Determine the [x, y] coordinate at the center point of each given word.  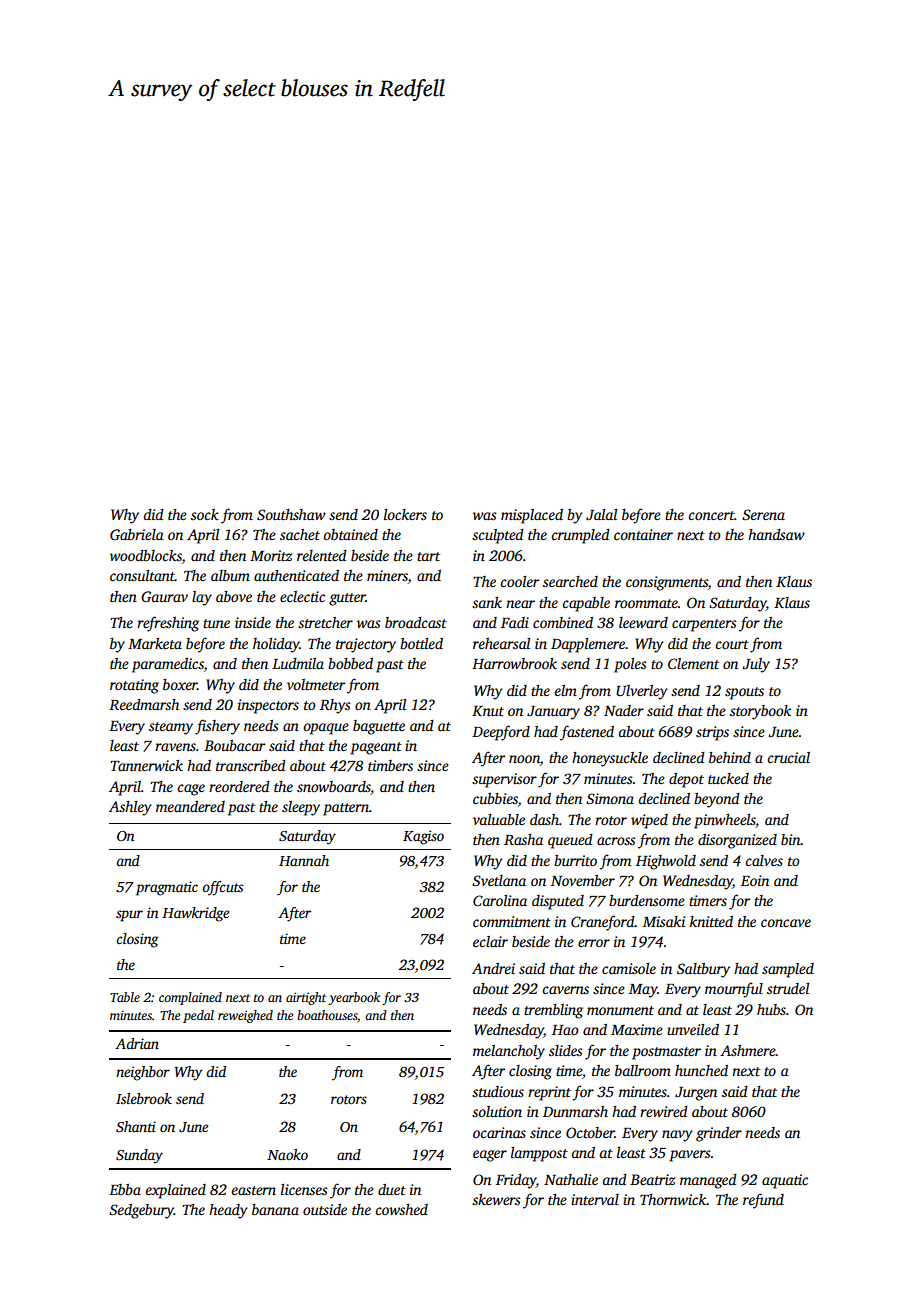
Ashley [130, 808]
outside [325, 1209]
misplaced [532, 516]
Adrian [137, 1043]
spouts [744, 693]
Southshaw [291, 514]
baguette [379, 727]
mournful [734, 990]
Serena [763, 514]
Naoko [287, 1154]
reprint [549, 1093]
